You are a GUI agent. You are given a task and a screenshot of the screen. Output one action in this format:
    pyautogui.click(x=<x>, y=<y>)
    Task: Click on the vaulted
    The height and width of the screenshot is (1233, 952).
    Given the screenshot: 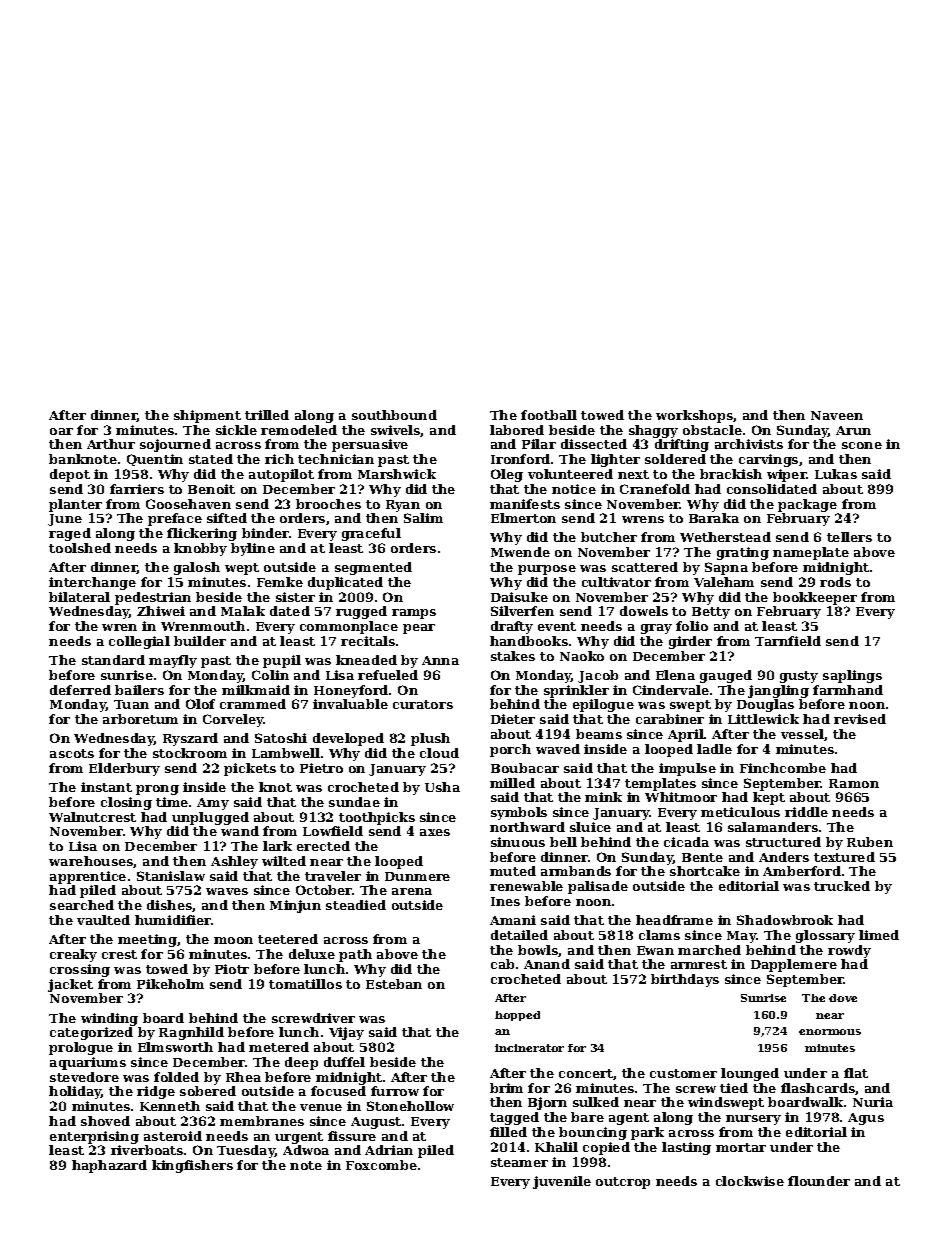 What is the action you would take?
    pyautogui.click(x=103, y=920)
